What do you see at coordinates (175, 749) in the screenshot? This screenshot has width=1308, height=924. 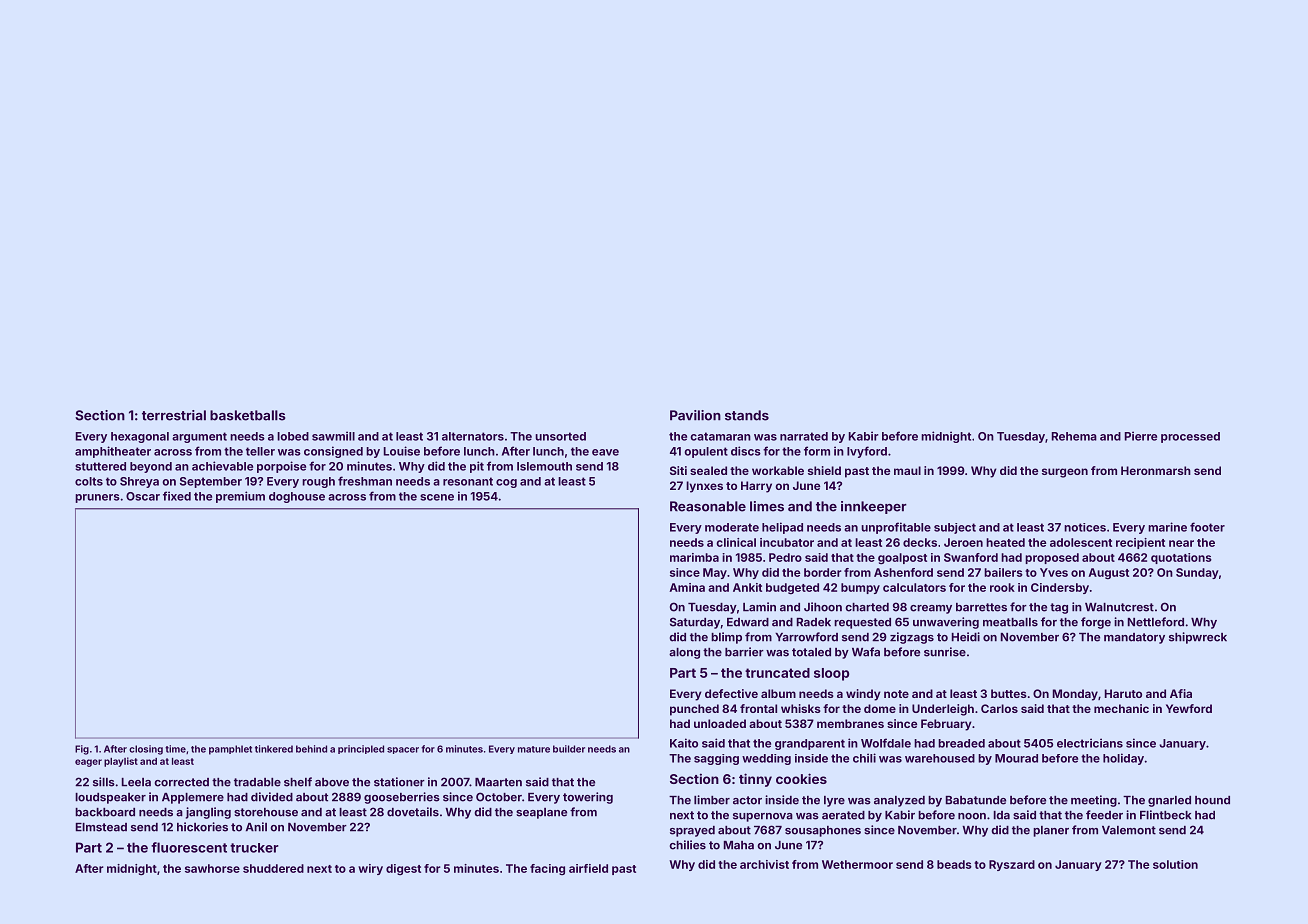 I see `time` at bounding box center [175, 749].
